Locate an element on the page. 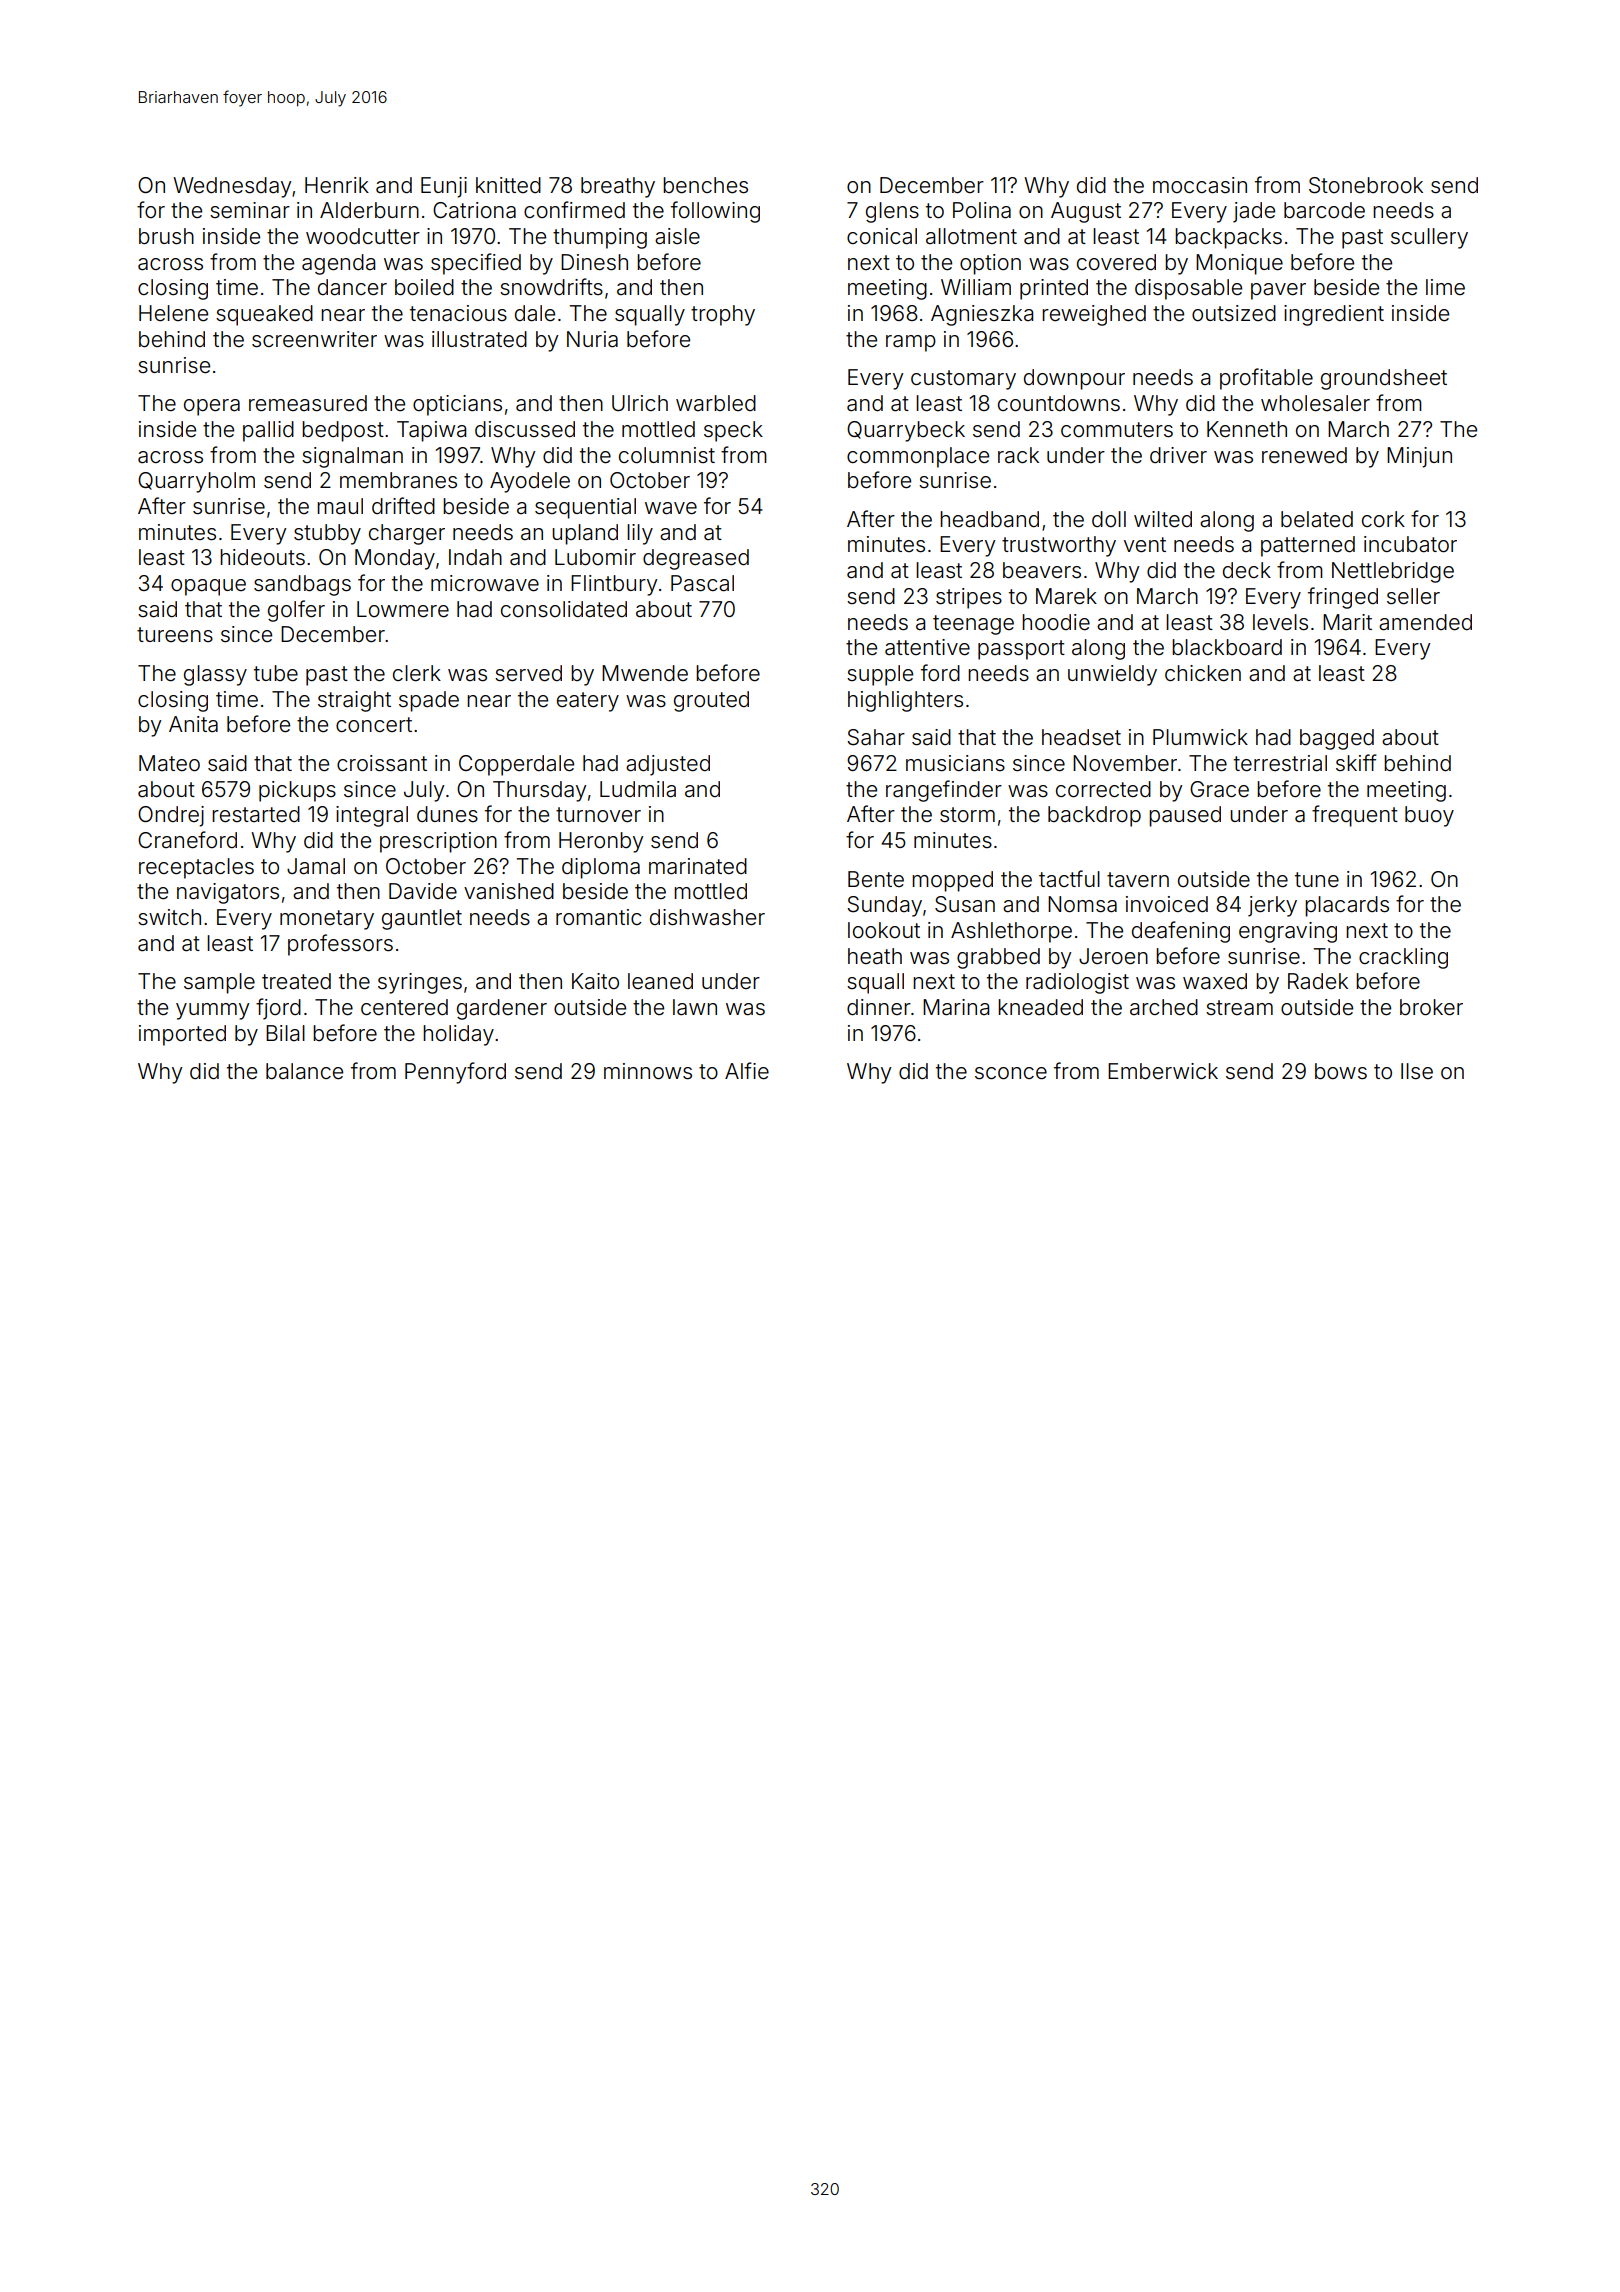  benches is located at coordinates (705, 185).
